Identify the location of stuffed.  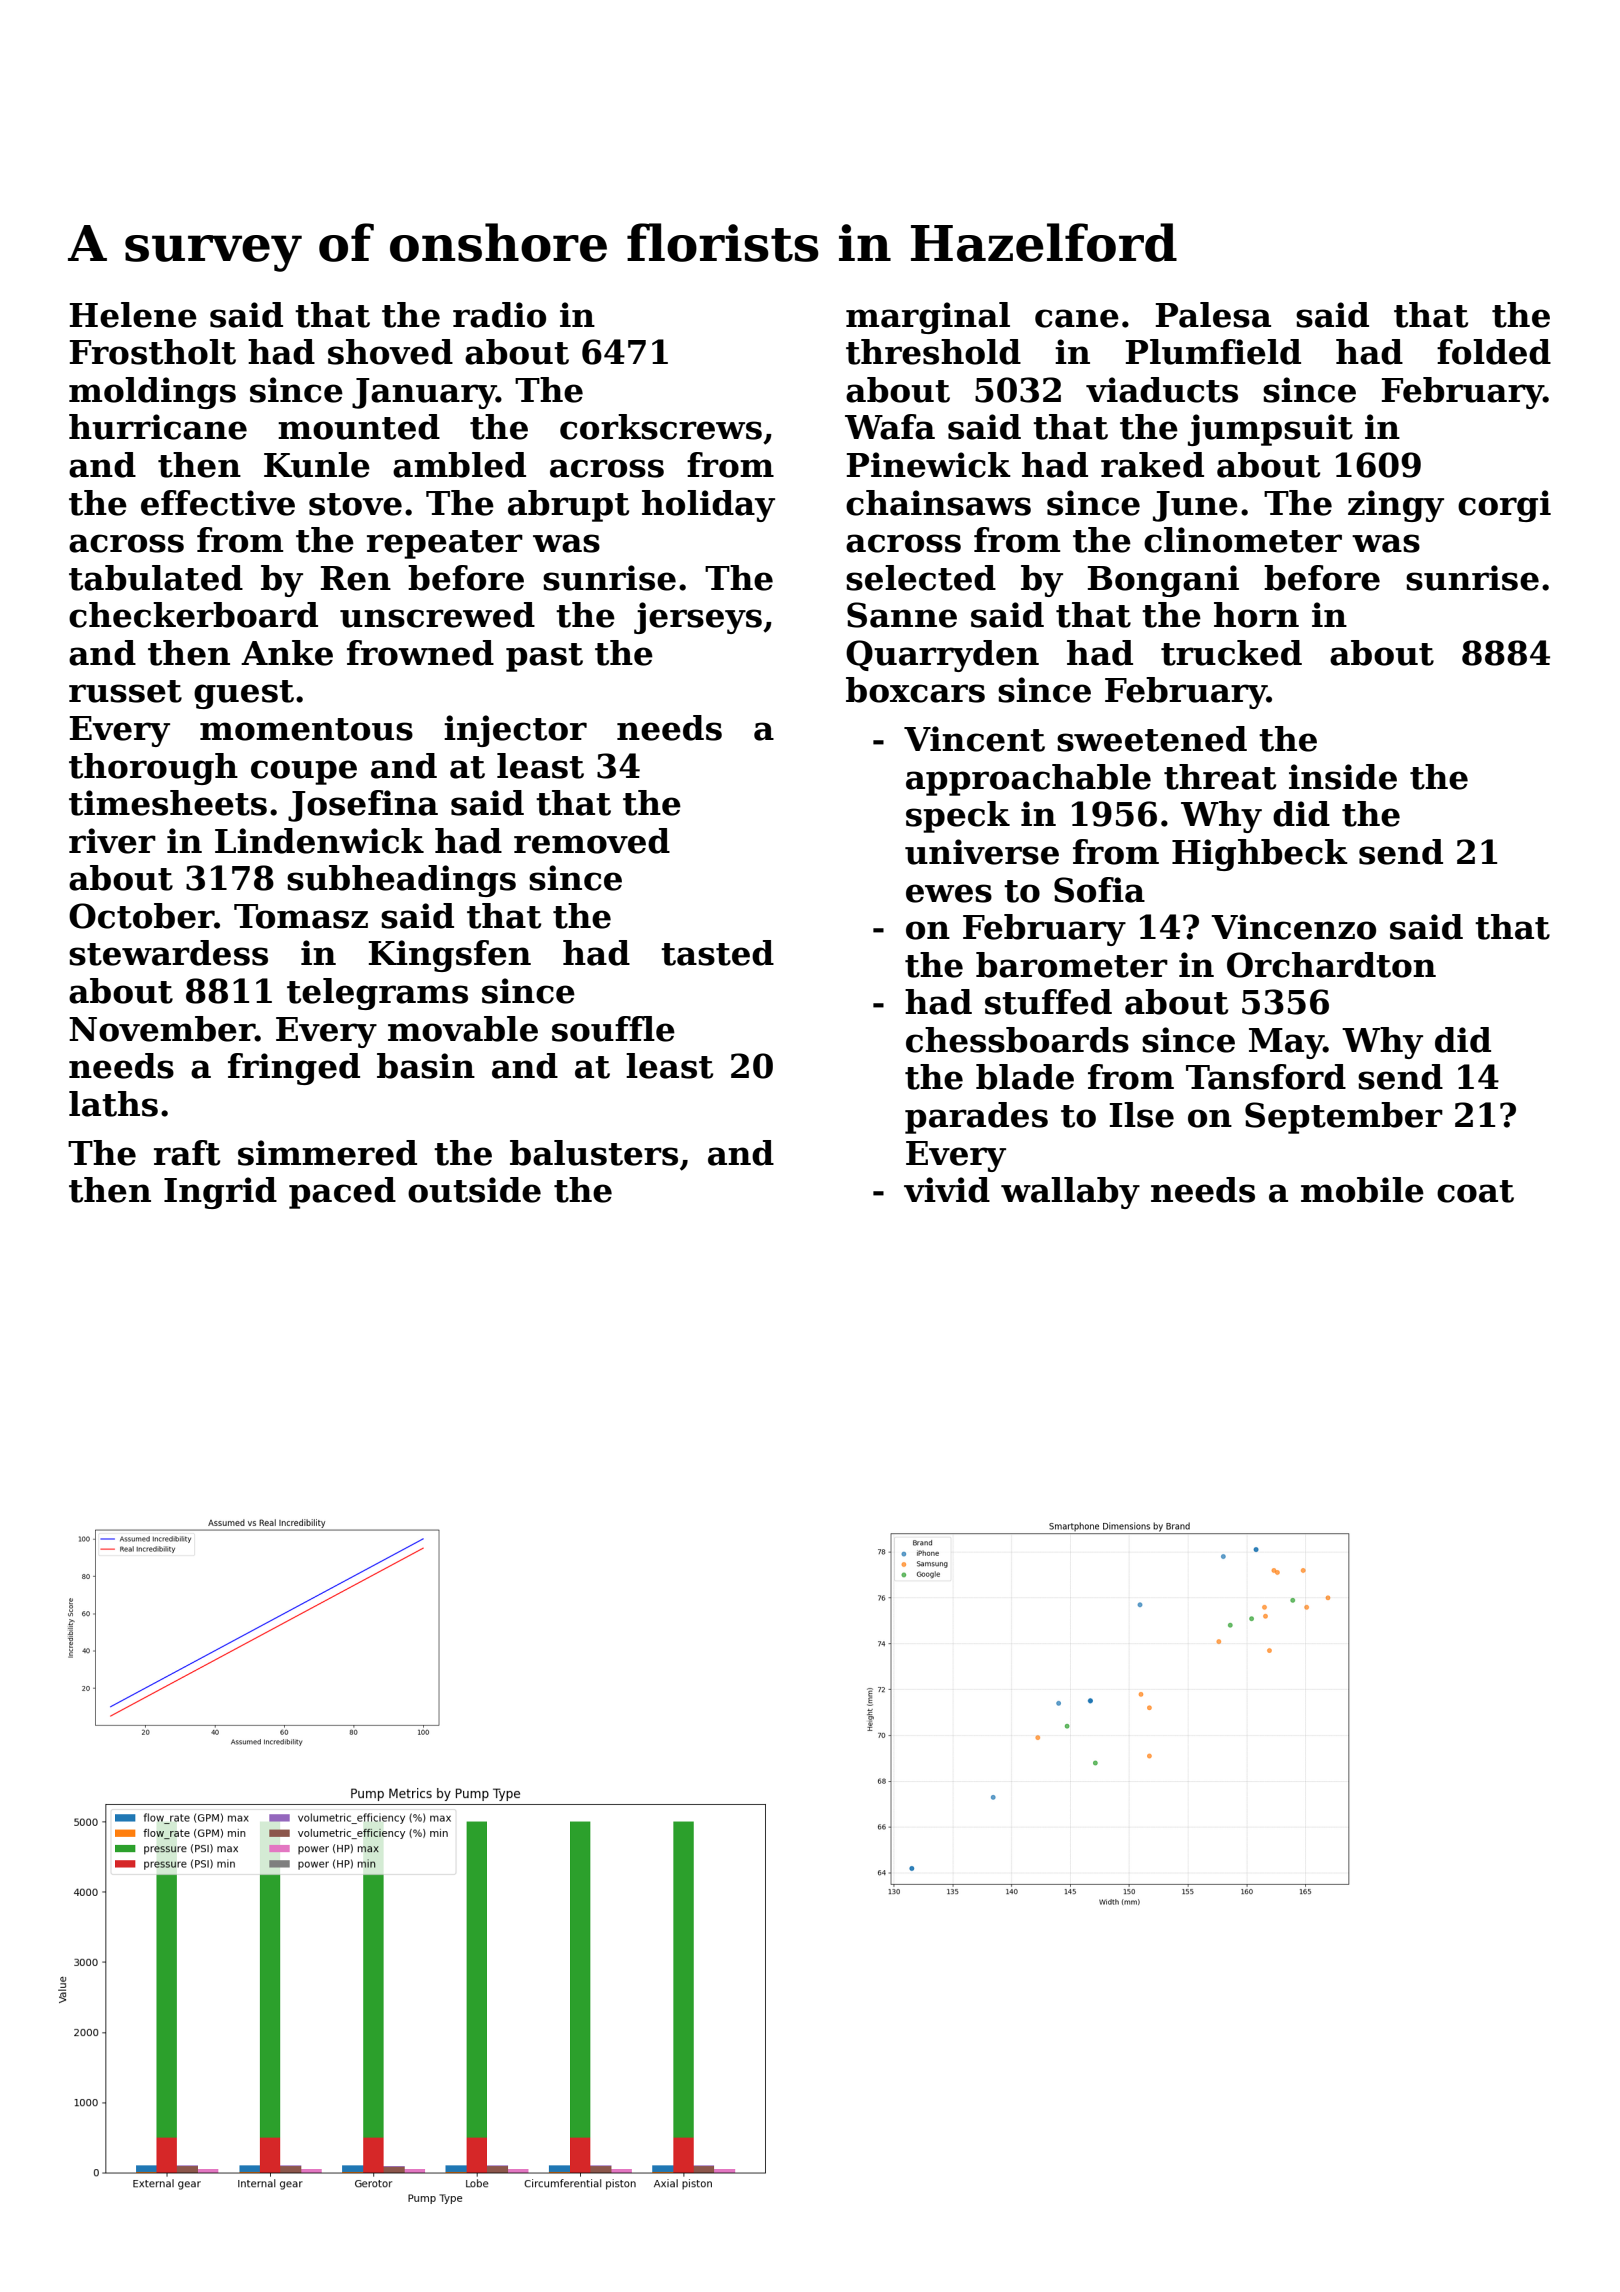
(1048, 1002).
